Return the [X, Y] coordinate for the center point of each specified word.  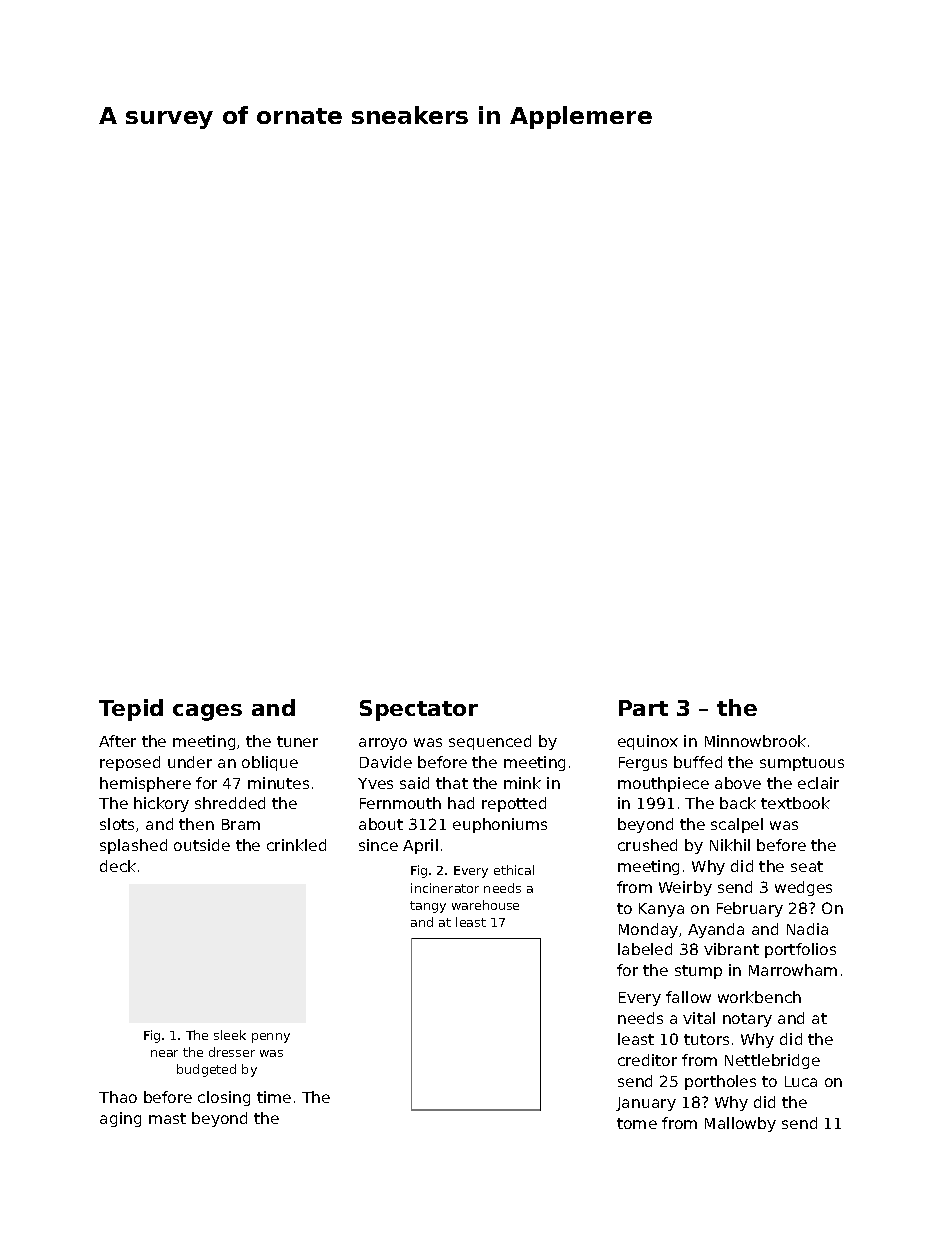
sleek [230, 1035]
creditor [647, 1060]
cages [207, 712]
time [274, 1097]
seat [807, 866]
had [461, 803]
